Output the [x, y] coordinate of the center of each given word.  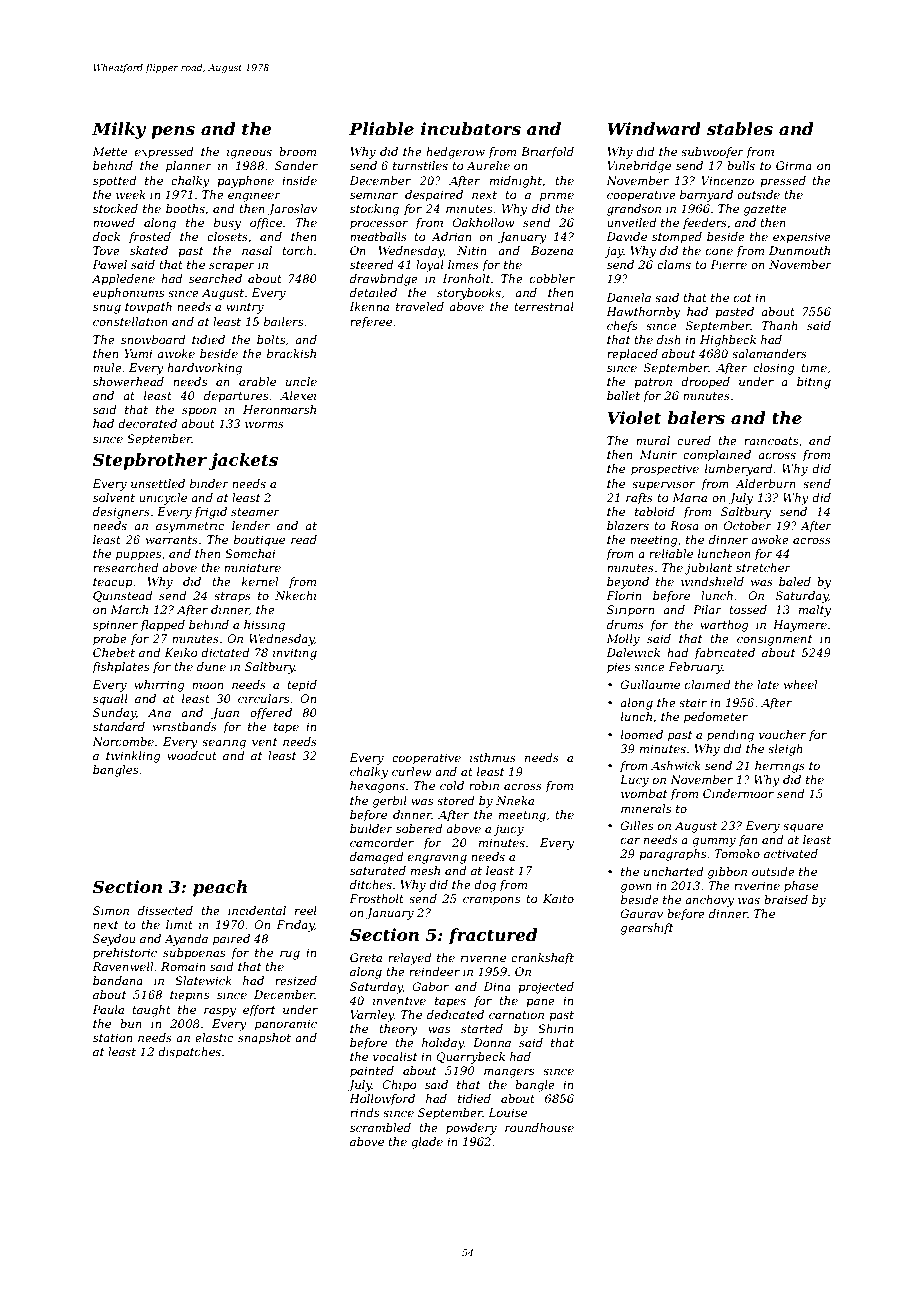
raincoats [771, 440]
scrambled [380, 1127]
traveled [420, 306]
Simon [111, 910]
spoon [199, 412]
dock [106, 236]
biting [814, 383]
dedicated [455, 1014]
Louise [507, 1112]
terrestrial [544, 306]
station [112, 1037]
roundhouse [539, 1127]
